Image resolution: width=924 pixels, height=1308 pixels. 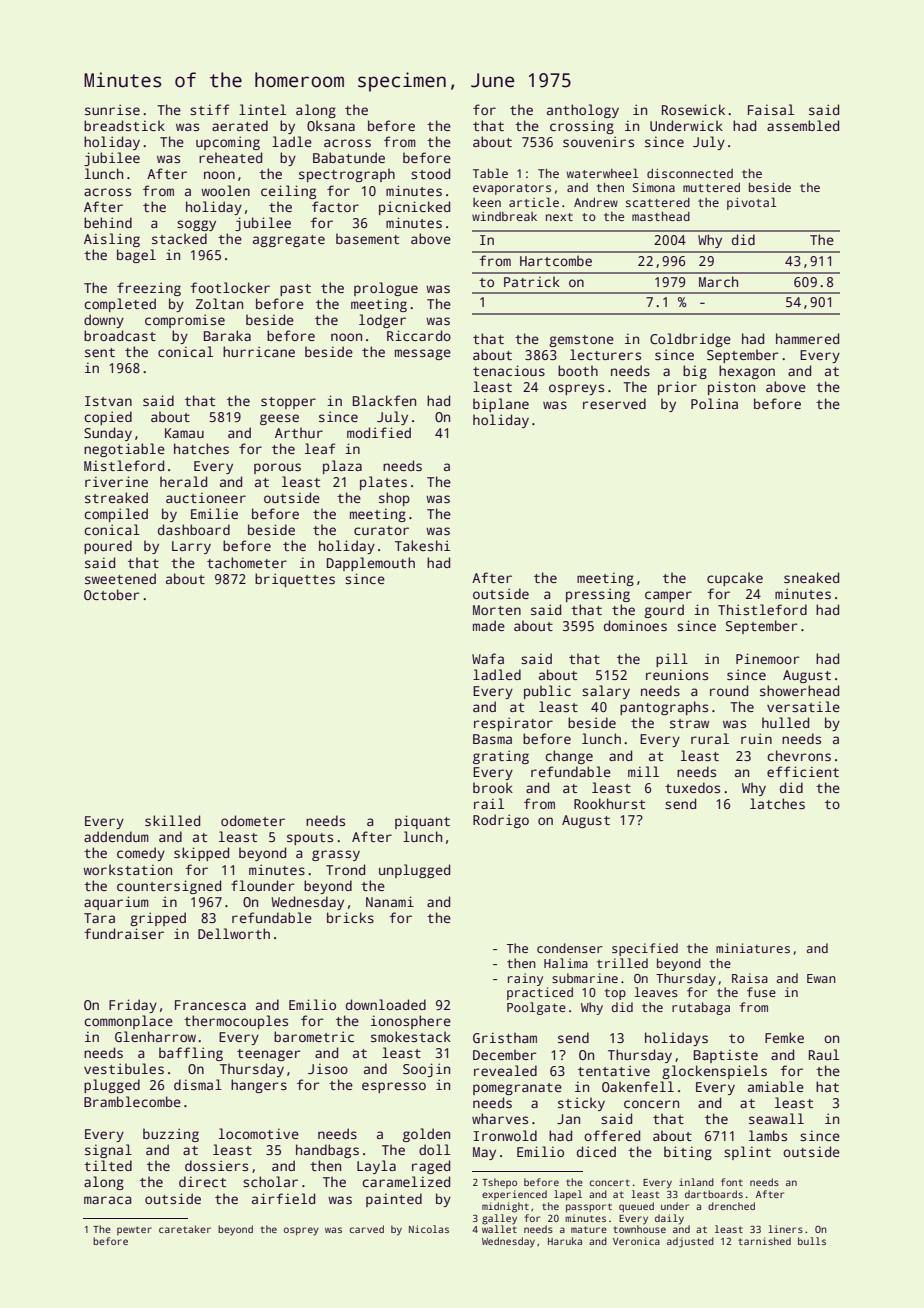 What do you see at coordinates (598, 595) in the screenshot?
I see `pressing` at bounding box center [598, 595].
